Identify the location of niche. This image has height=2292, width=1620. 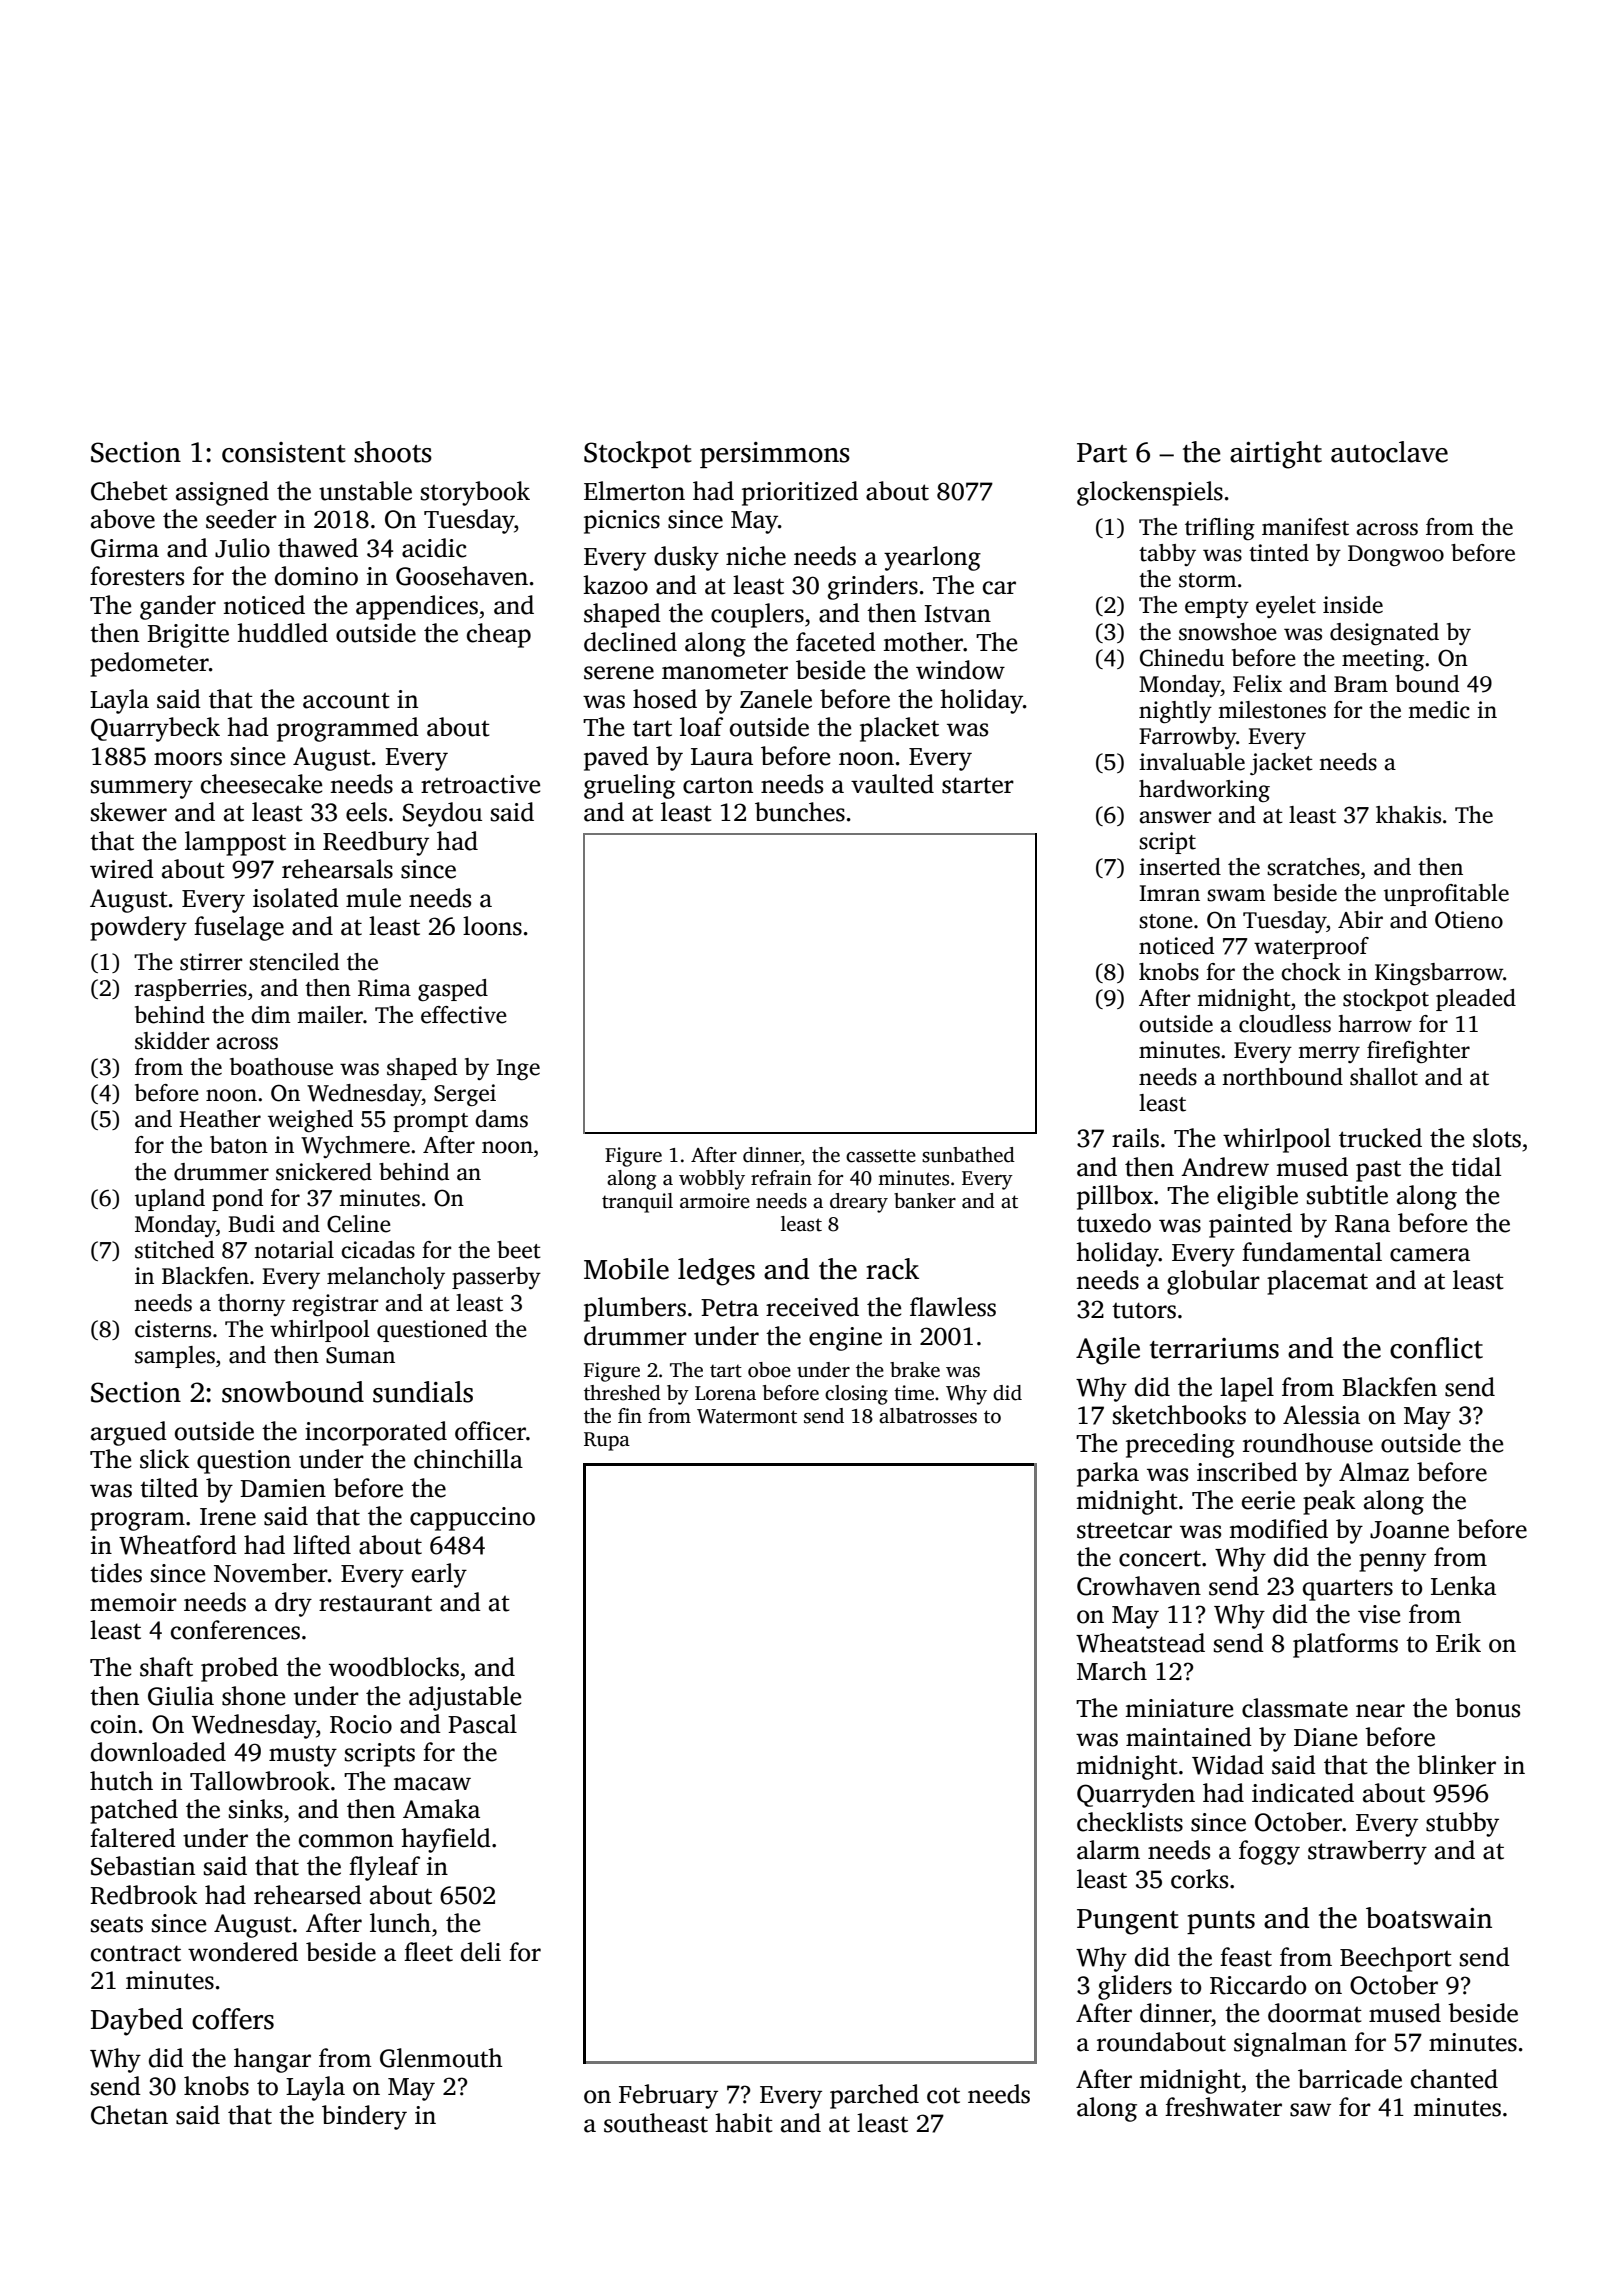
(756, 556).
